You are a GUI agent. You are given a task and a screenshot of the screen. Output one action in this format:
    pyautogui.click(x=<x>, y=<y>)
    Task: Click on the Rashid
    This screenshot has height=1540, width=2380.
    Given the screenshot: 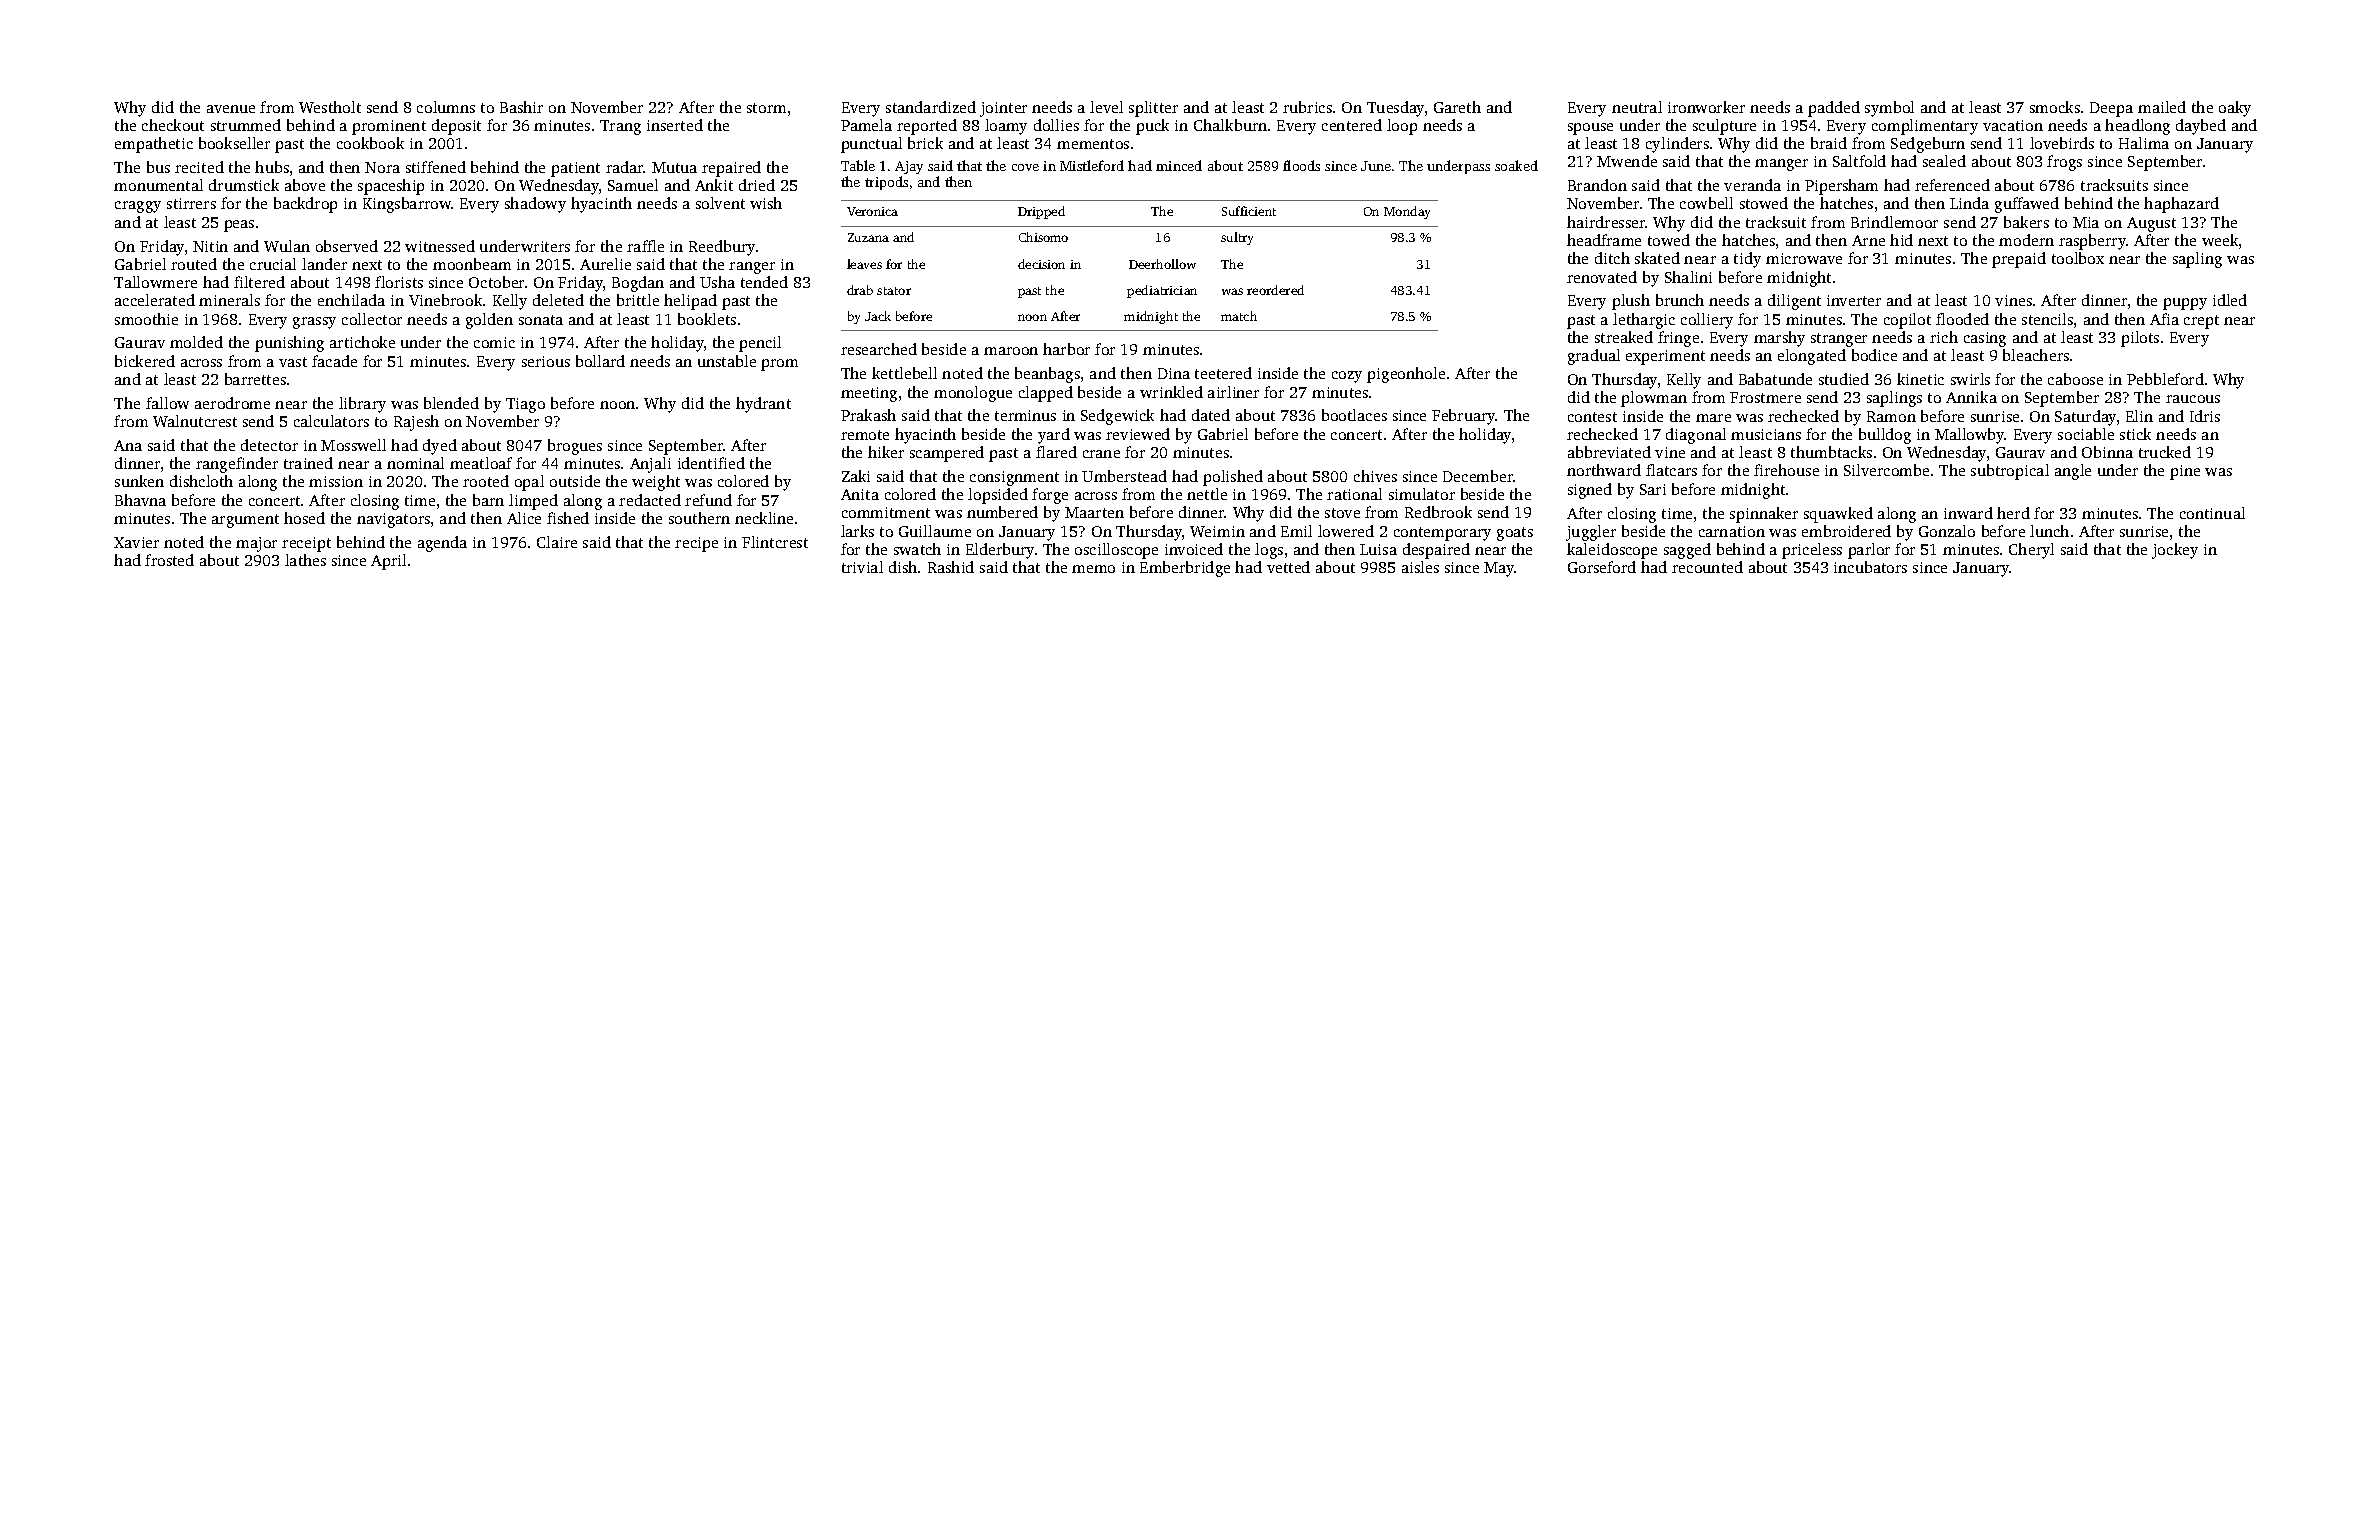 What is the action you would take?
    pyautogui.click(x=951, y=567)
